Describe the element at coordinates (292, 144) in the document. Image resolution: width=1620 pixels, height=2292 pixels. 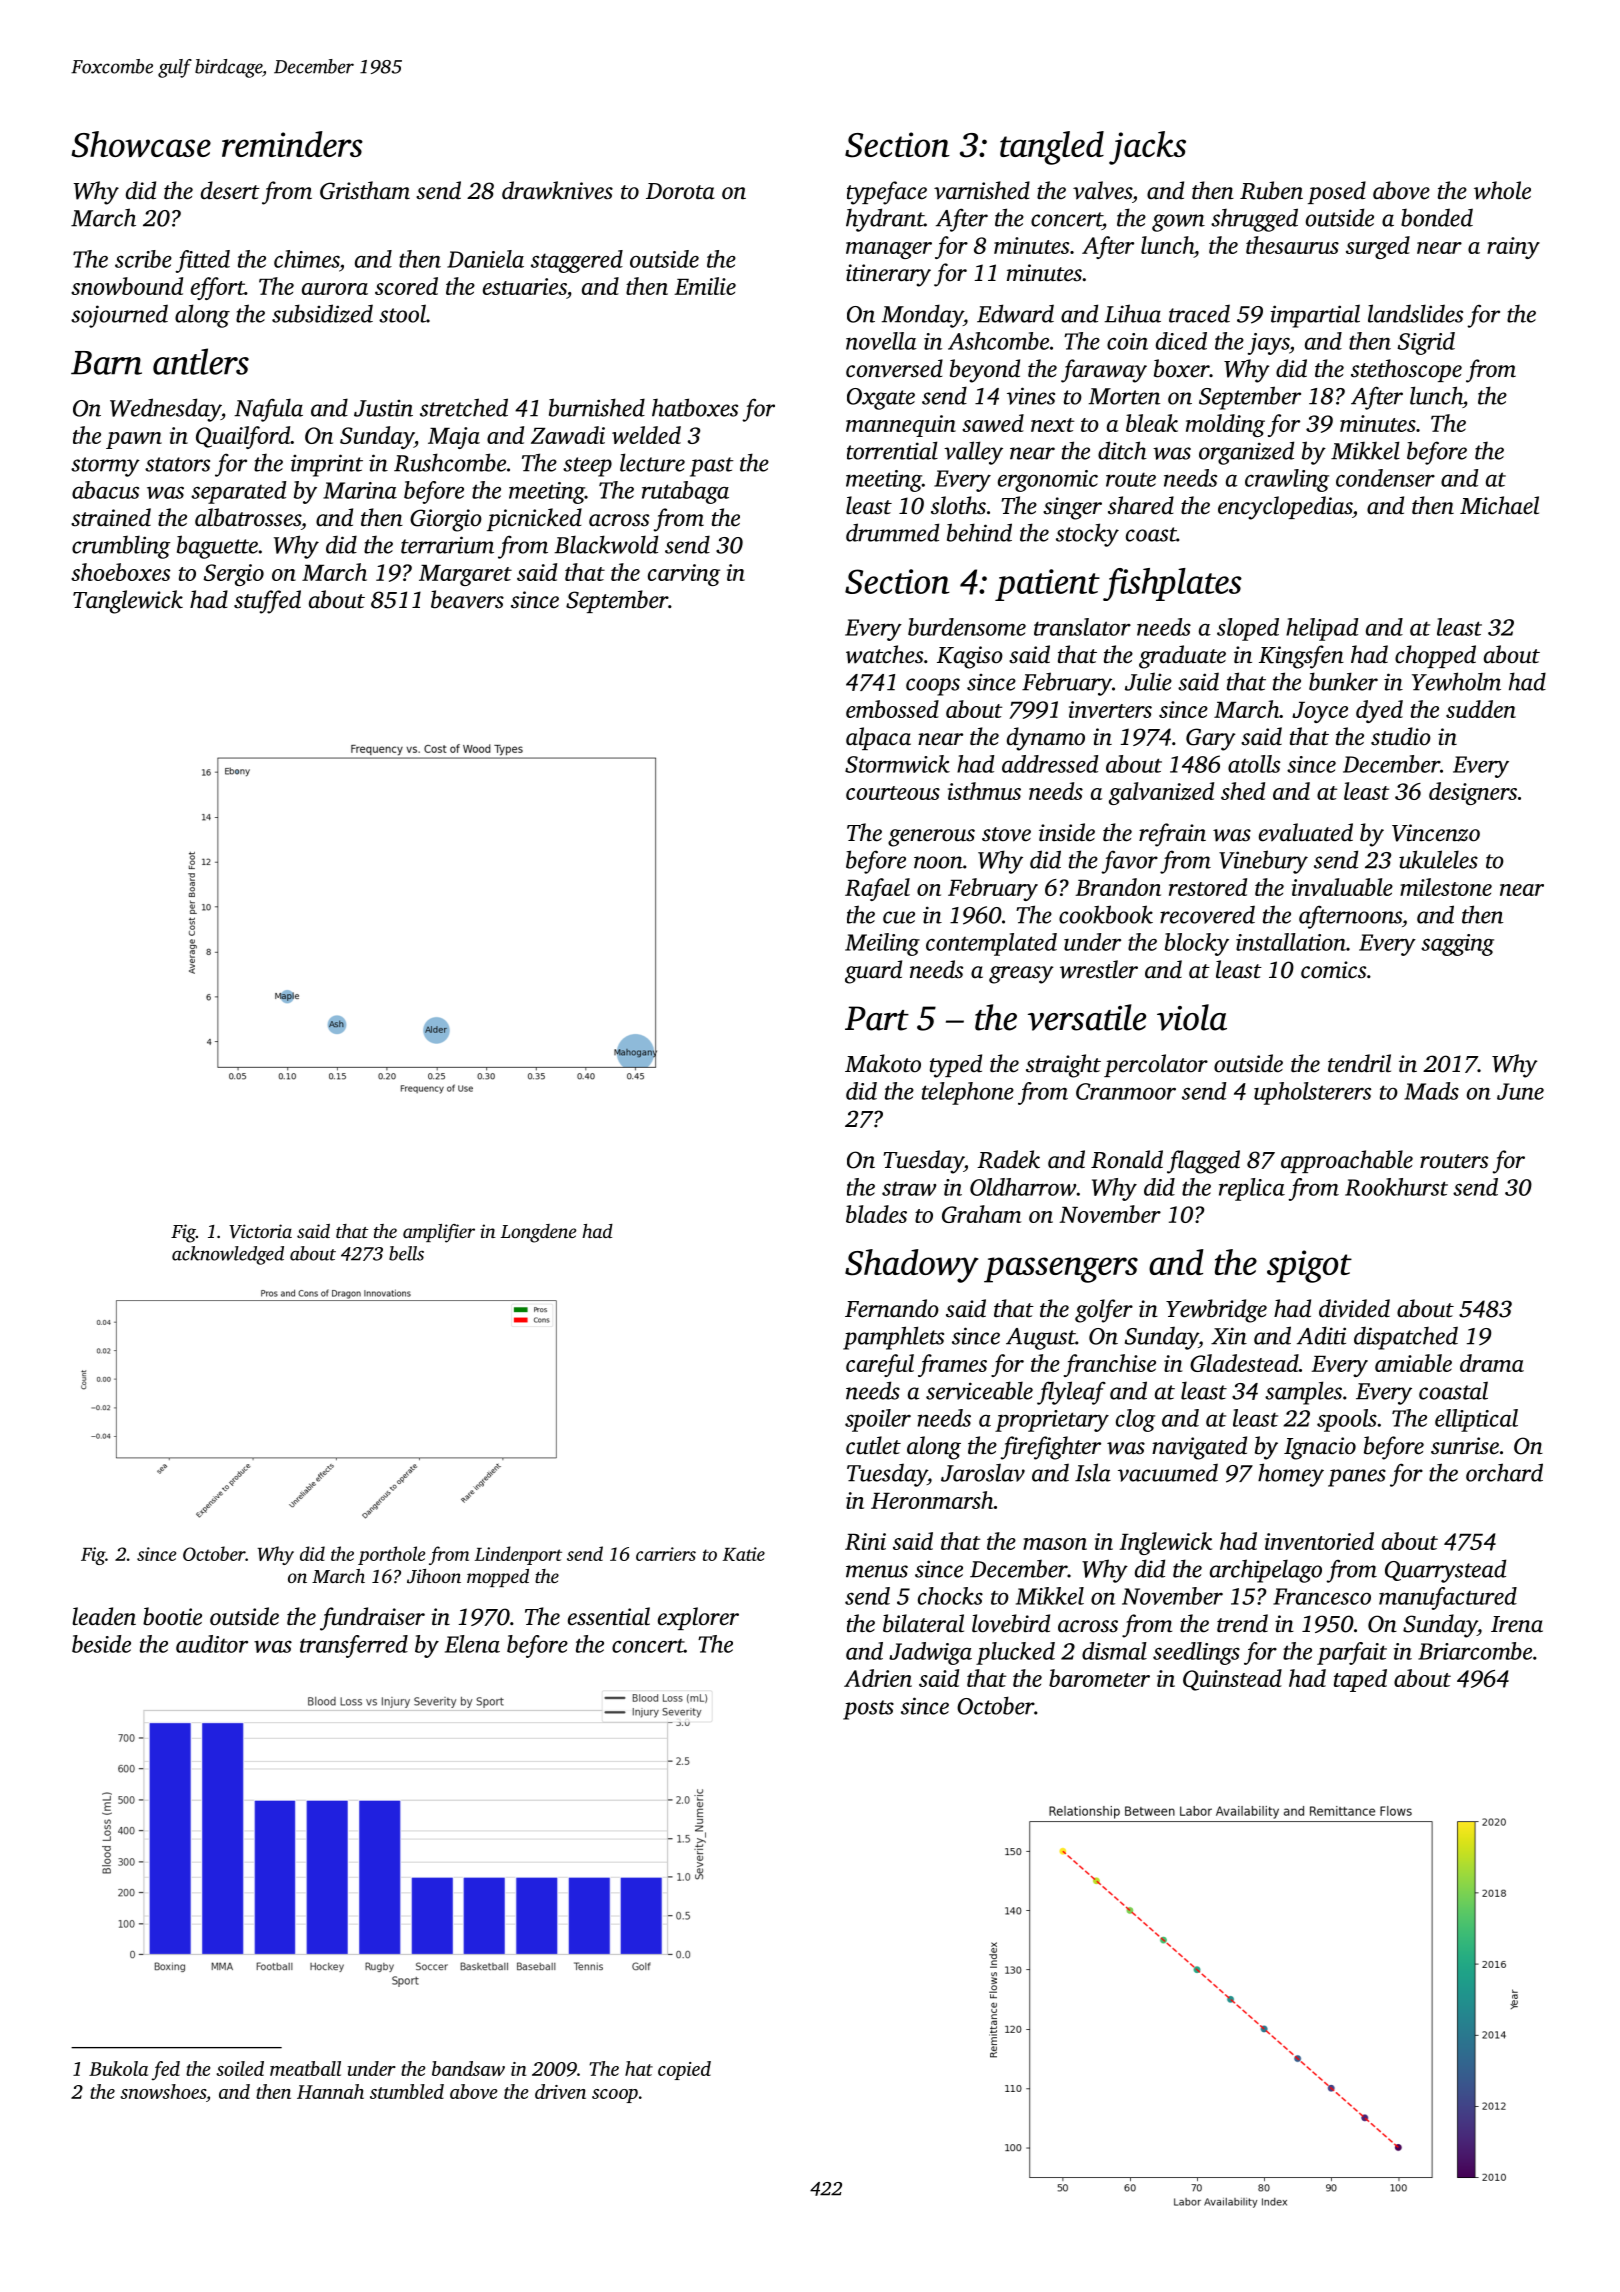
I see `reminders` at that location.
